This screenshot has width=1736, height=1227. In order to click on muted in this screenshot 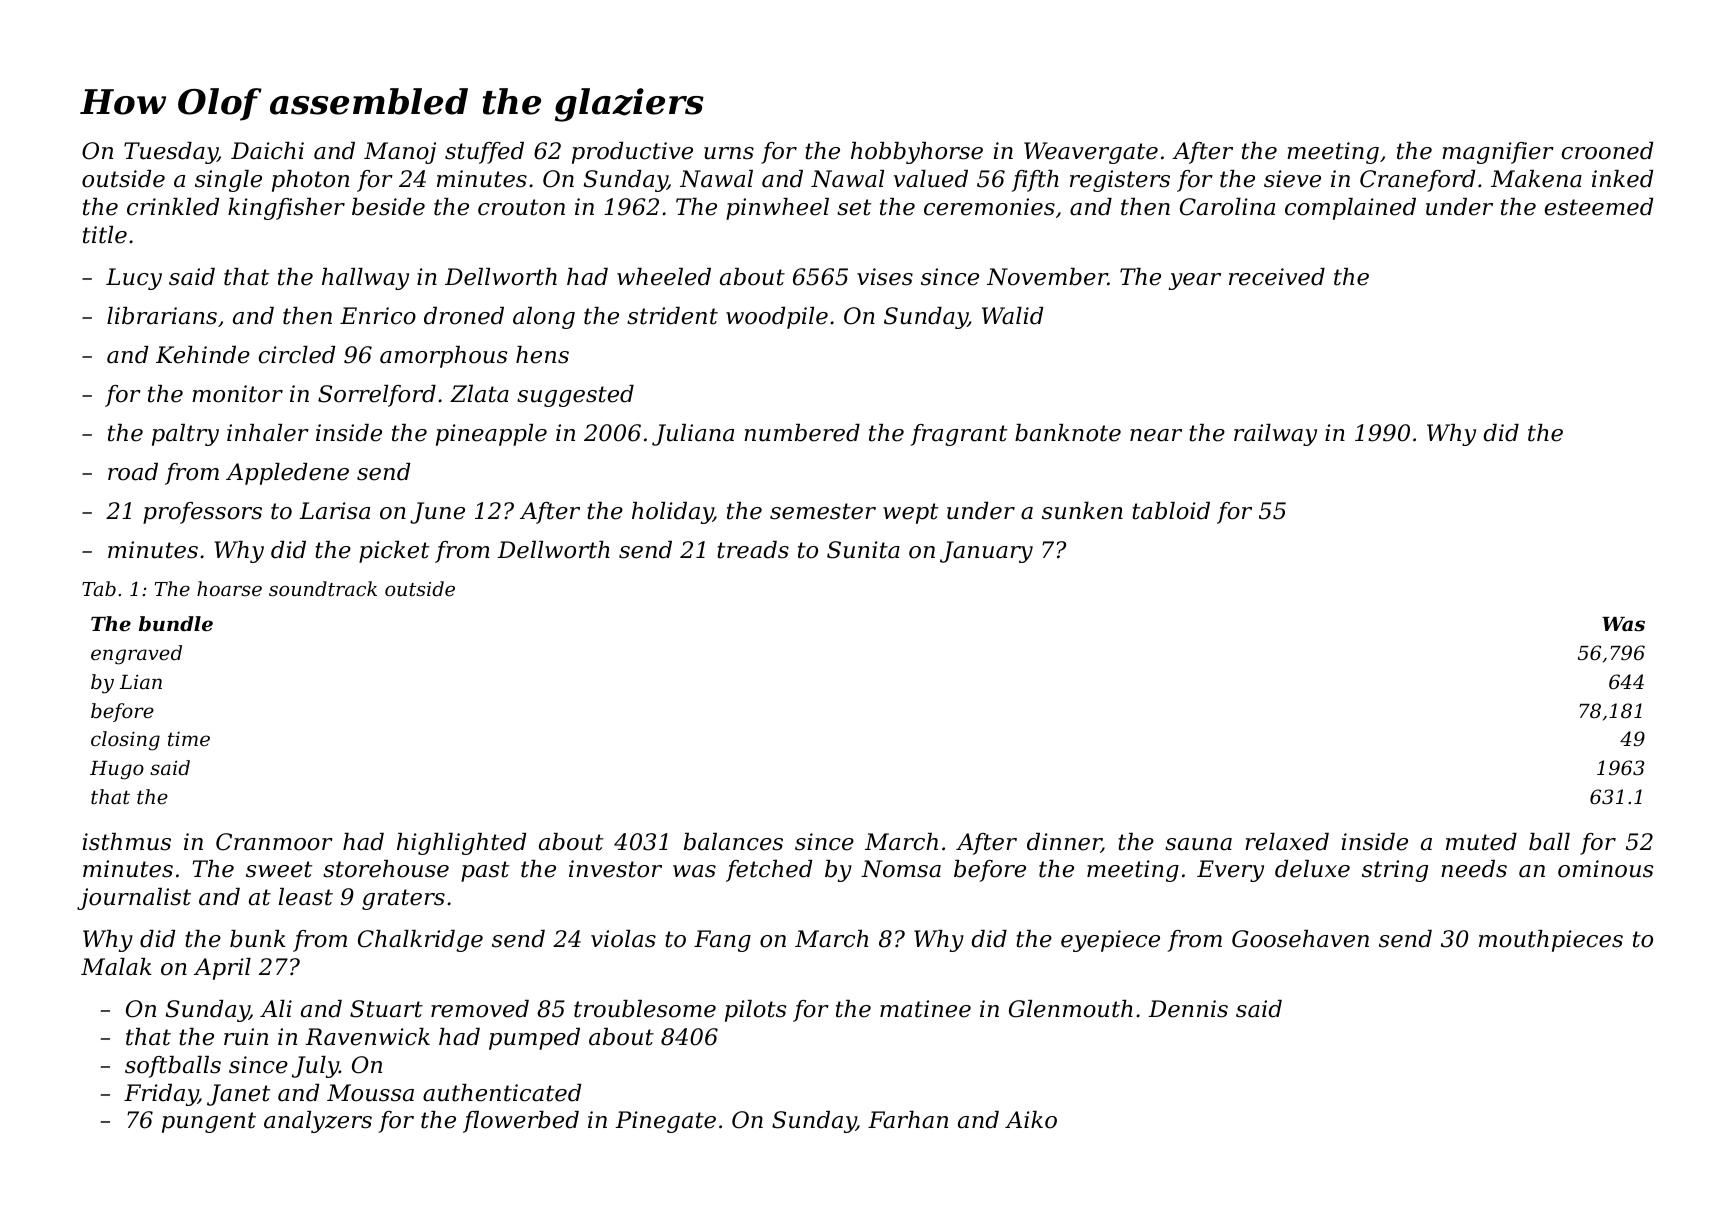, I will do `click(1481, 842)`.
